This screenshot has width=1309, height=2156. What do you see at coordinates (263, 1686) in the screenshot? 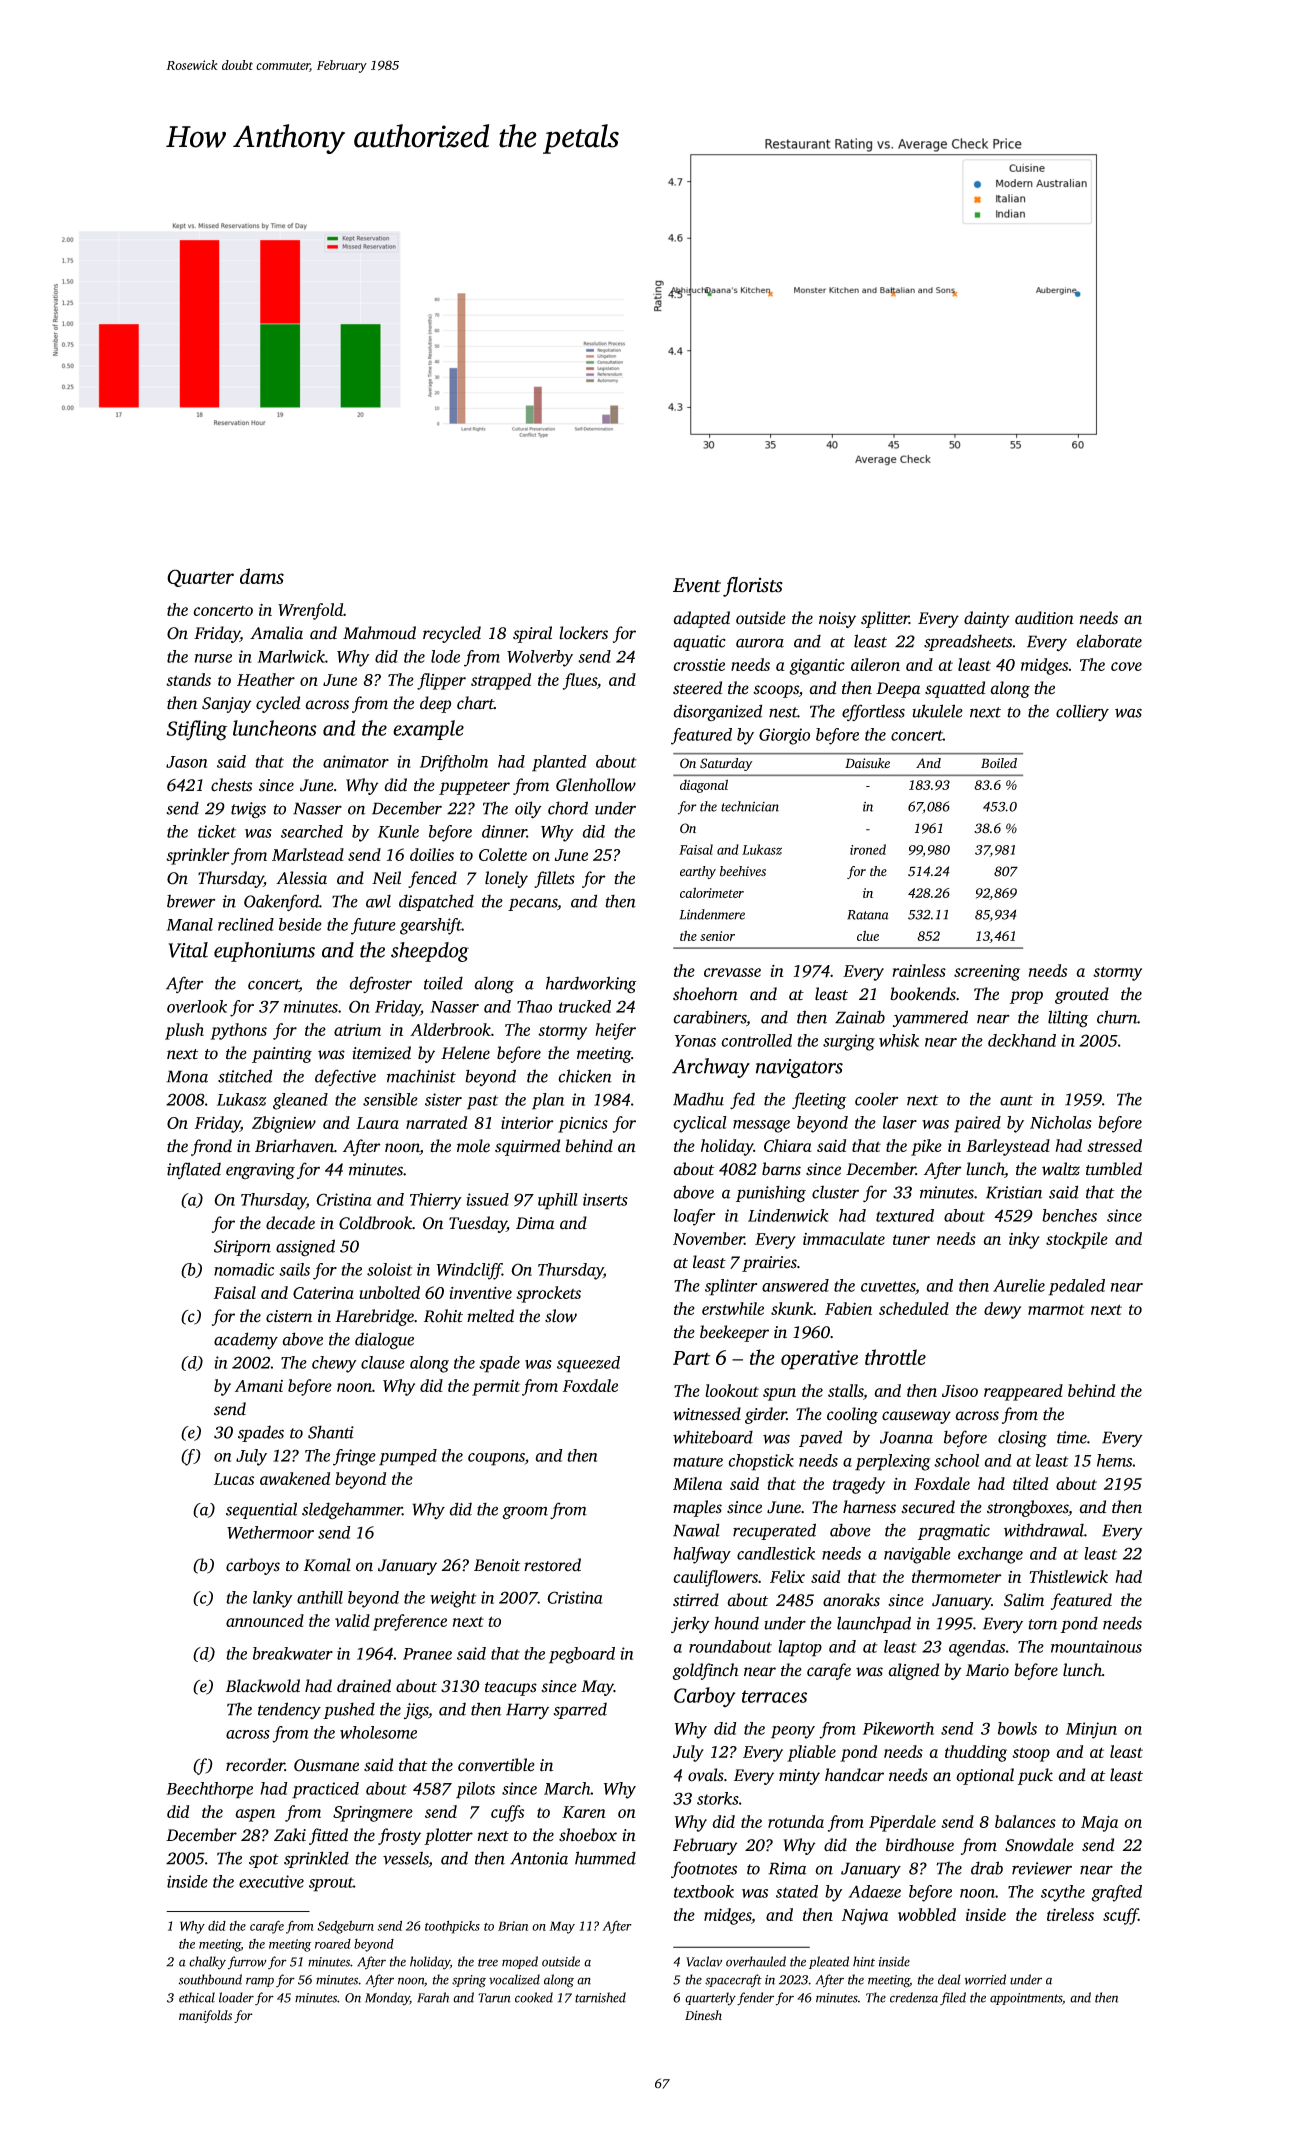
I see `Blackwold` at bounding box center [263, 1686].
